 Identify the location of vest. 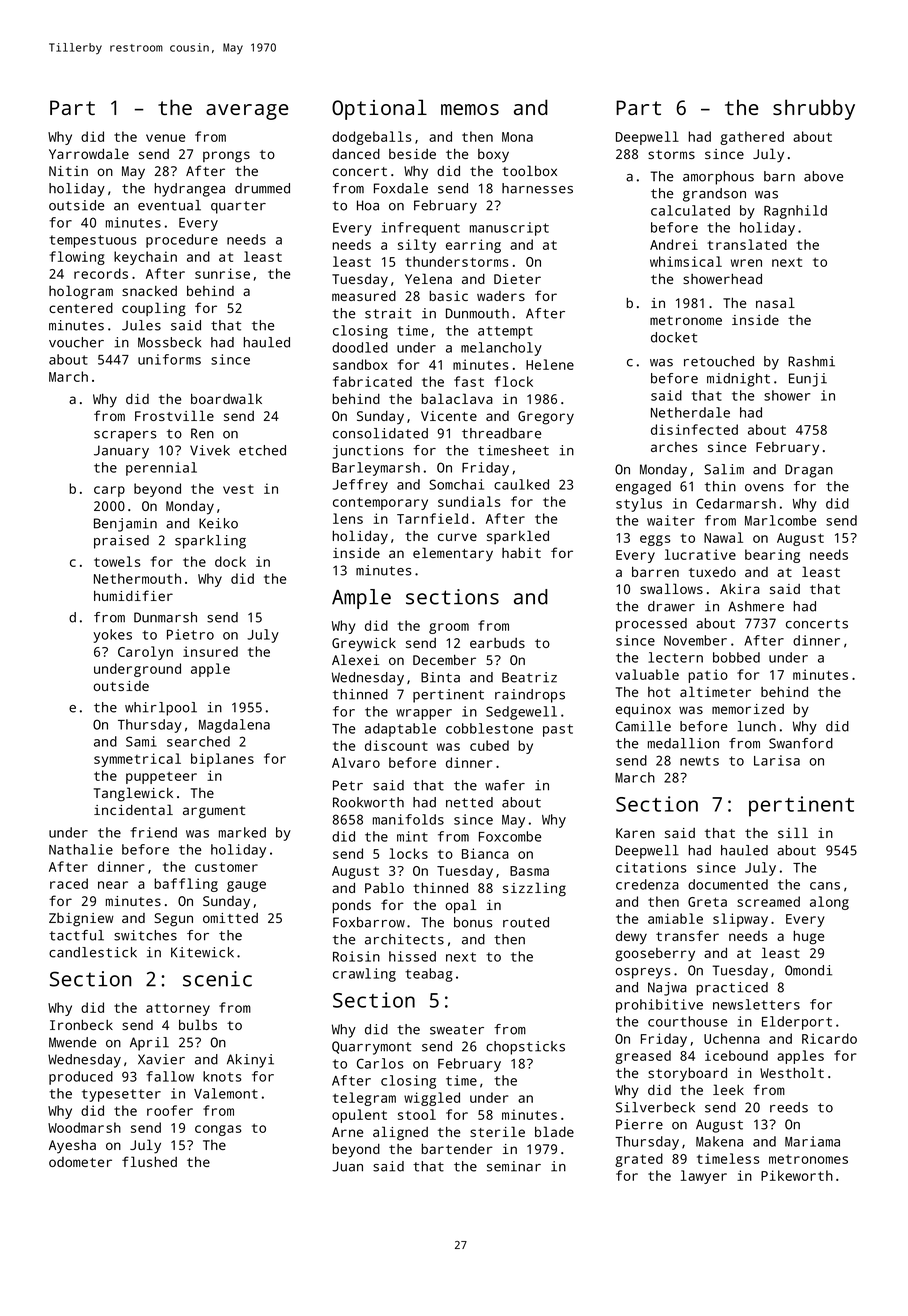
(238, 489).
